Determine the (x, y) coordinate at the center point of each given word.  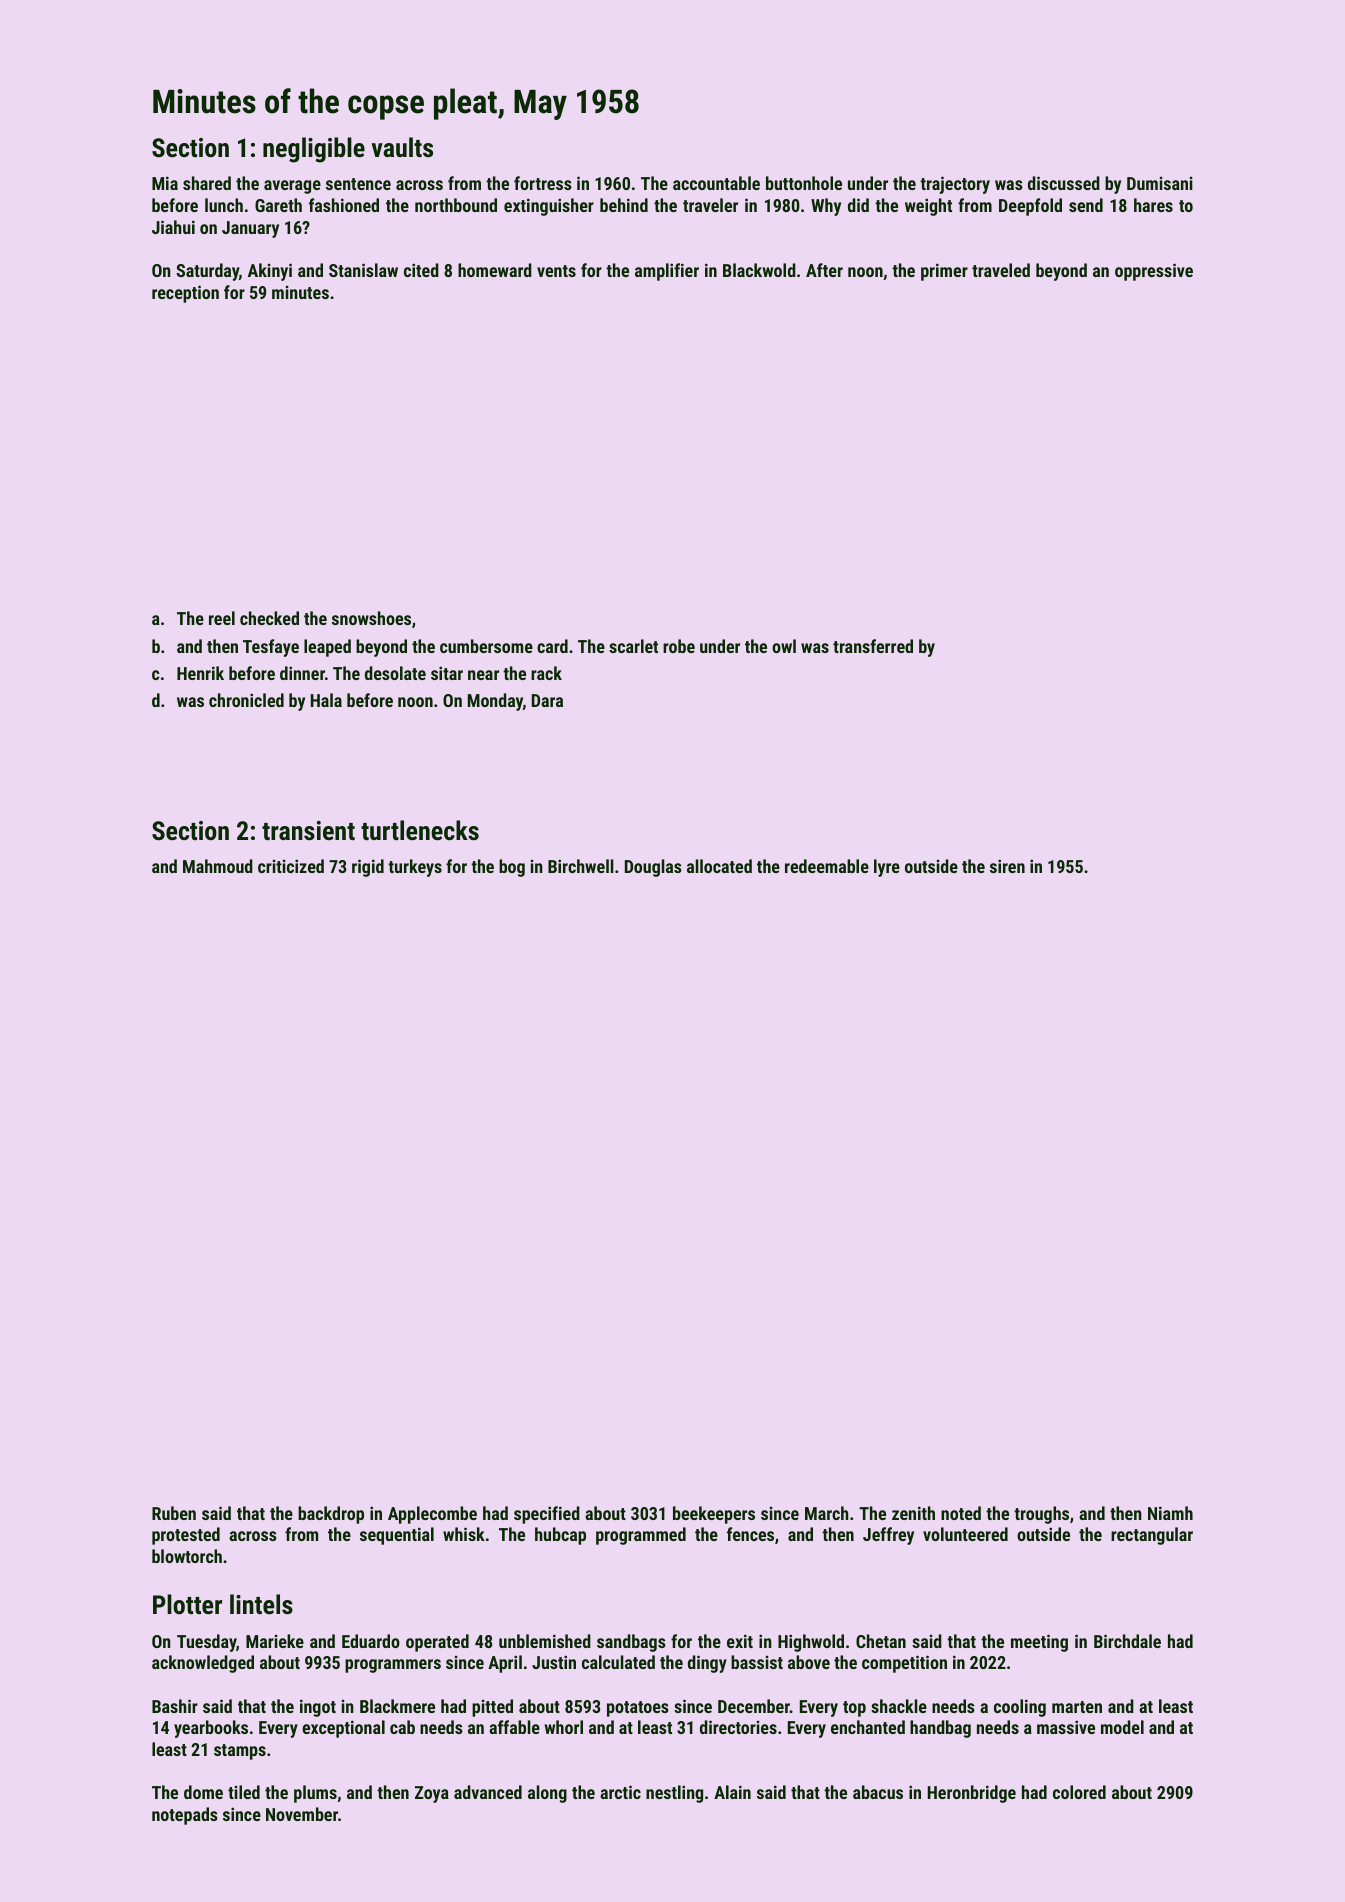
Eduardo (371, 1641)
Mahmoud (218, 866)
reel (222, 618)
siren (1007, 866)
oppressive (1154, 272)
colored (1079, 1792)
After (824, 270)
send (1086, 205)
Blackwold (759, 270)
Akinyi (270, 272)
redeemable (827, 866)
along (547, 1794)
